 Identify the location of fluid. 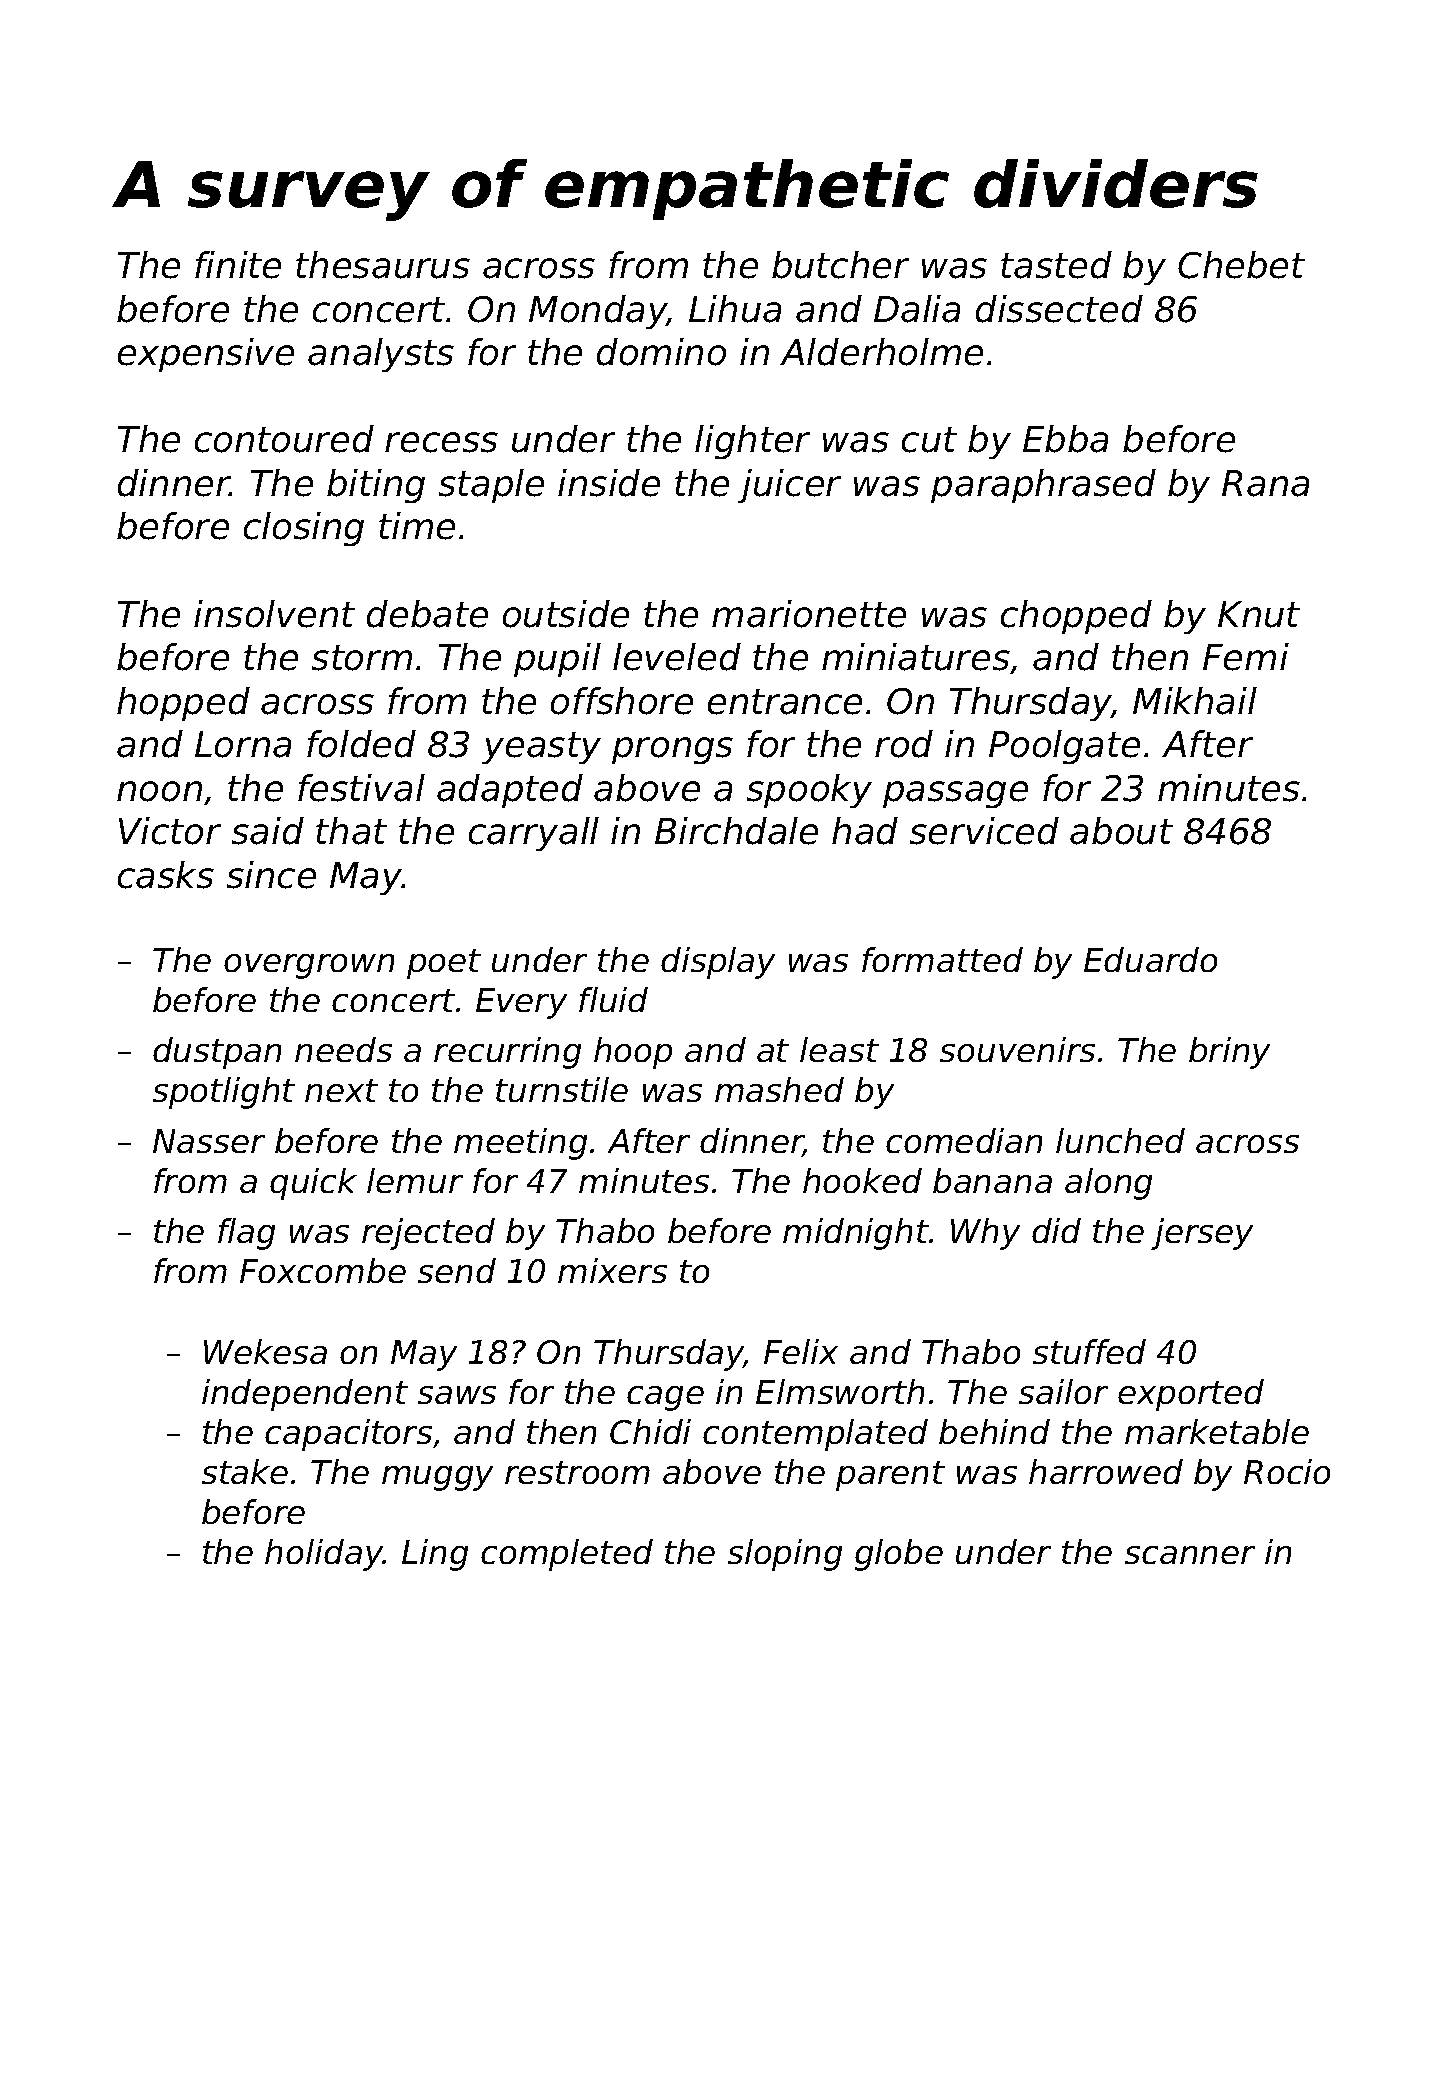
(613, 999).
